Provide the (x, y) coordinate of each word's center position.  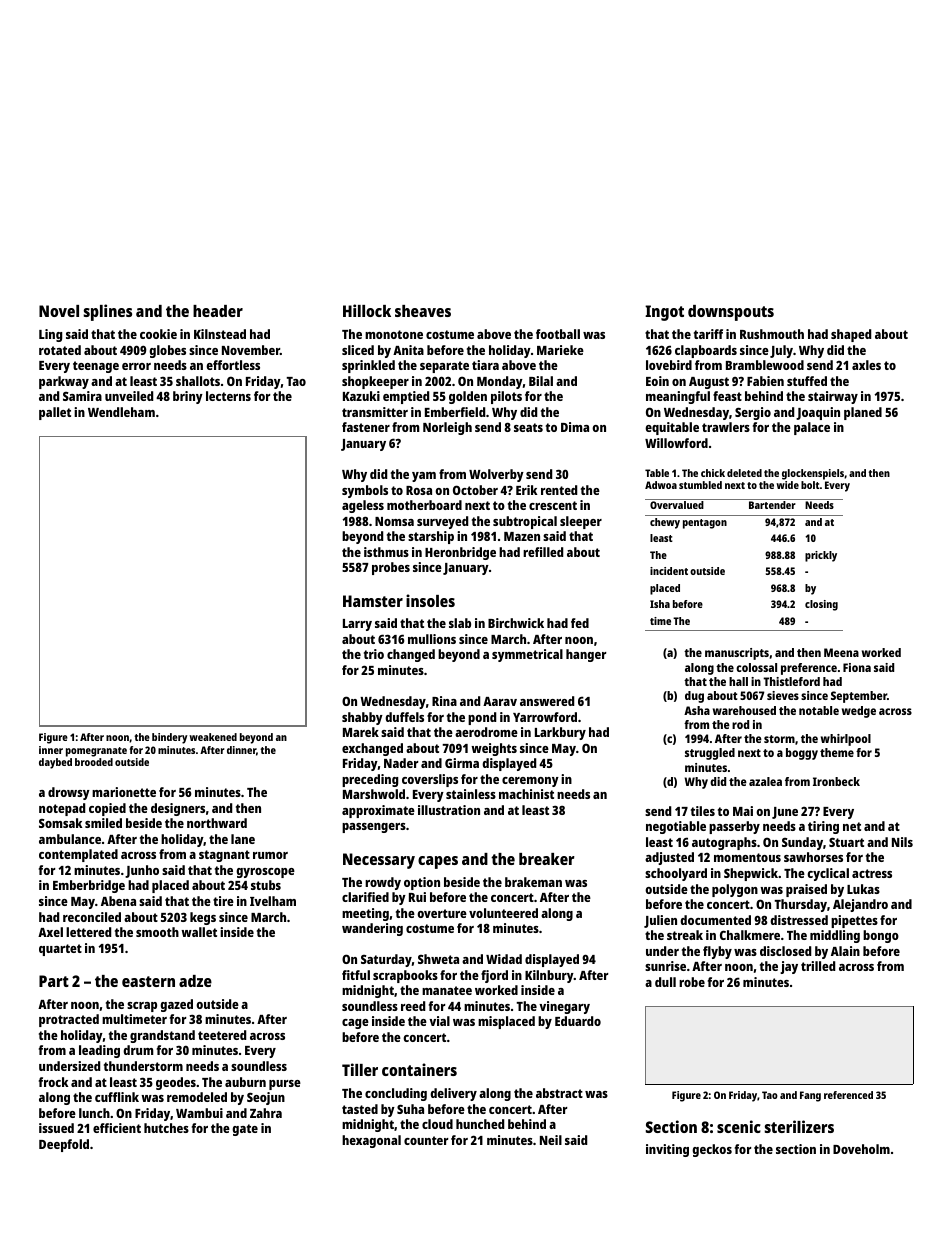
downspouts (731, 313)
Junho (142, 871)
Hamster (373, 601)
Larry (357, 625)
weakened (213, 737)
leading (99, 1051)
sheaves (423, 311)
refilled (543, 552)
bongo (881, 936)
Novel (59, 311)
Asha (697, 710)
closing (821, 605)
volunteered (503, 913)
